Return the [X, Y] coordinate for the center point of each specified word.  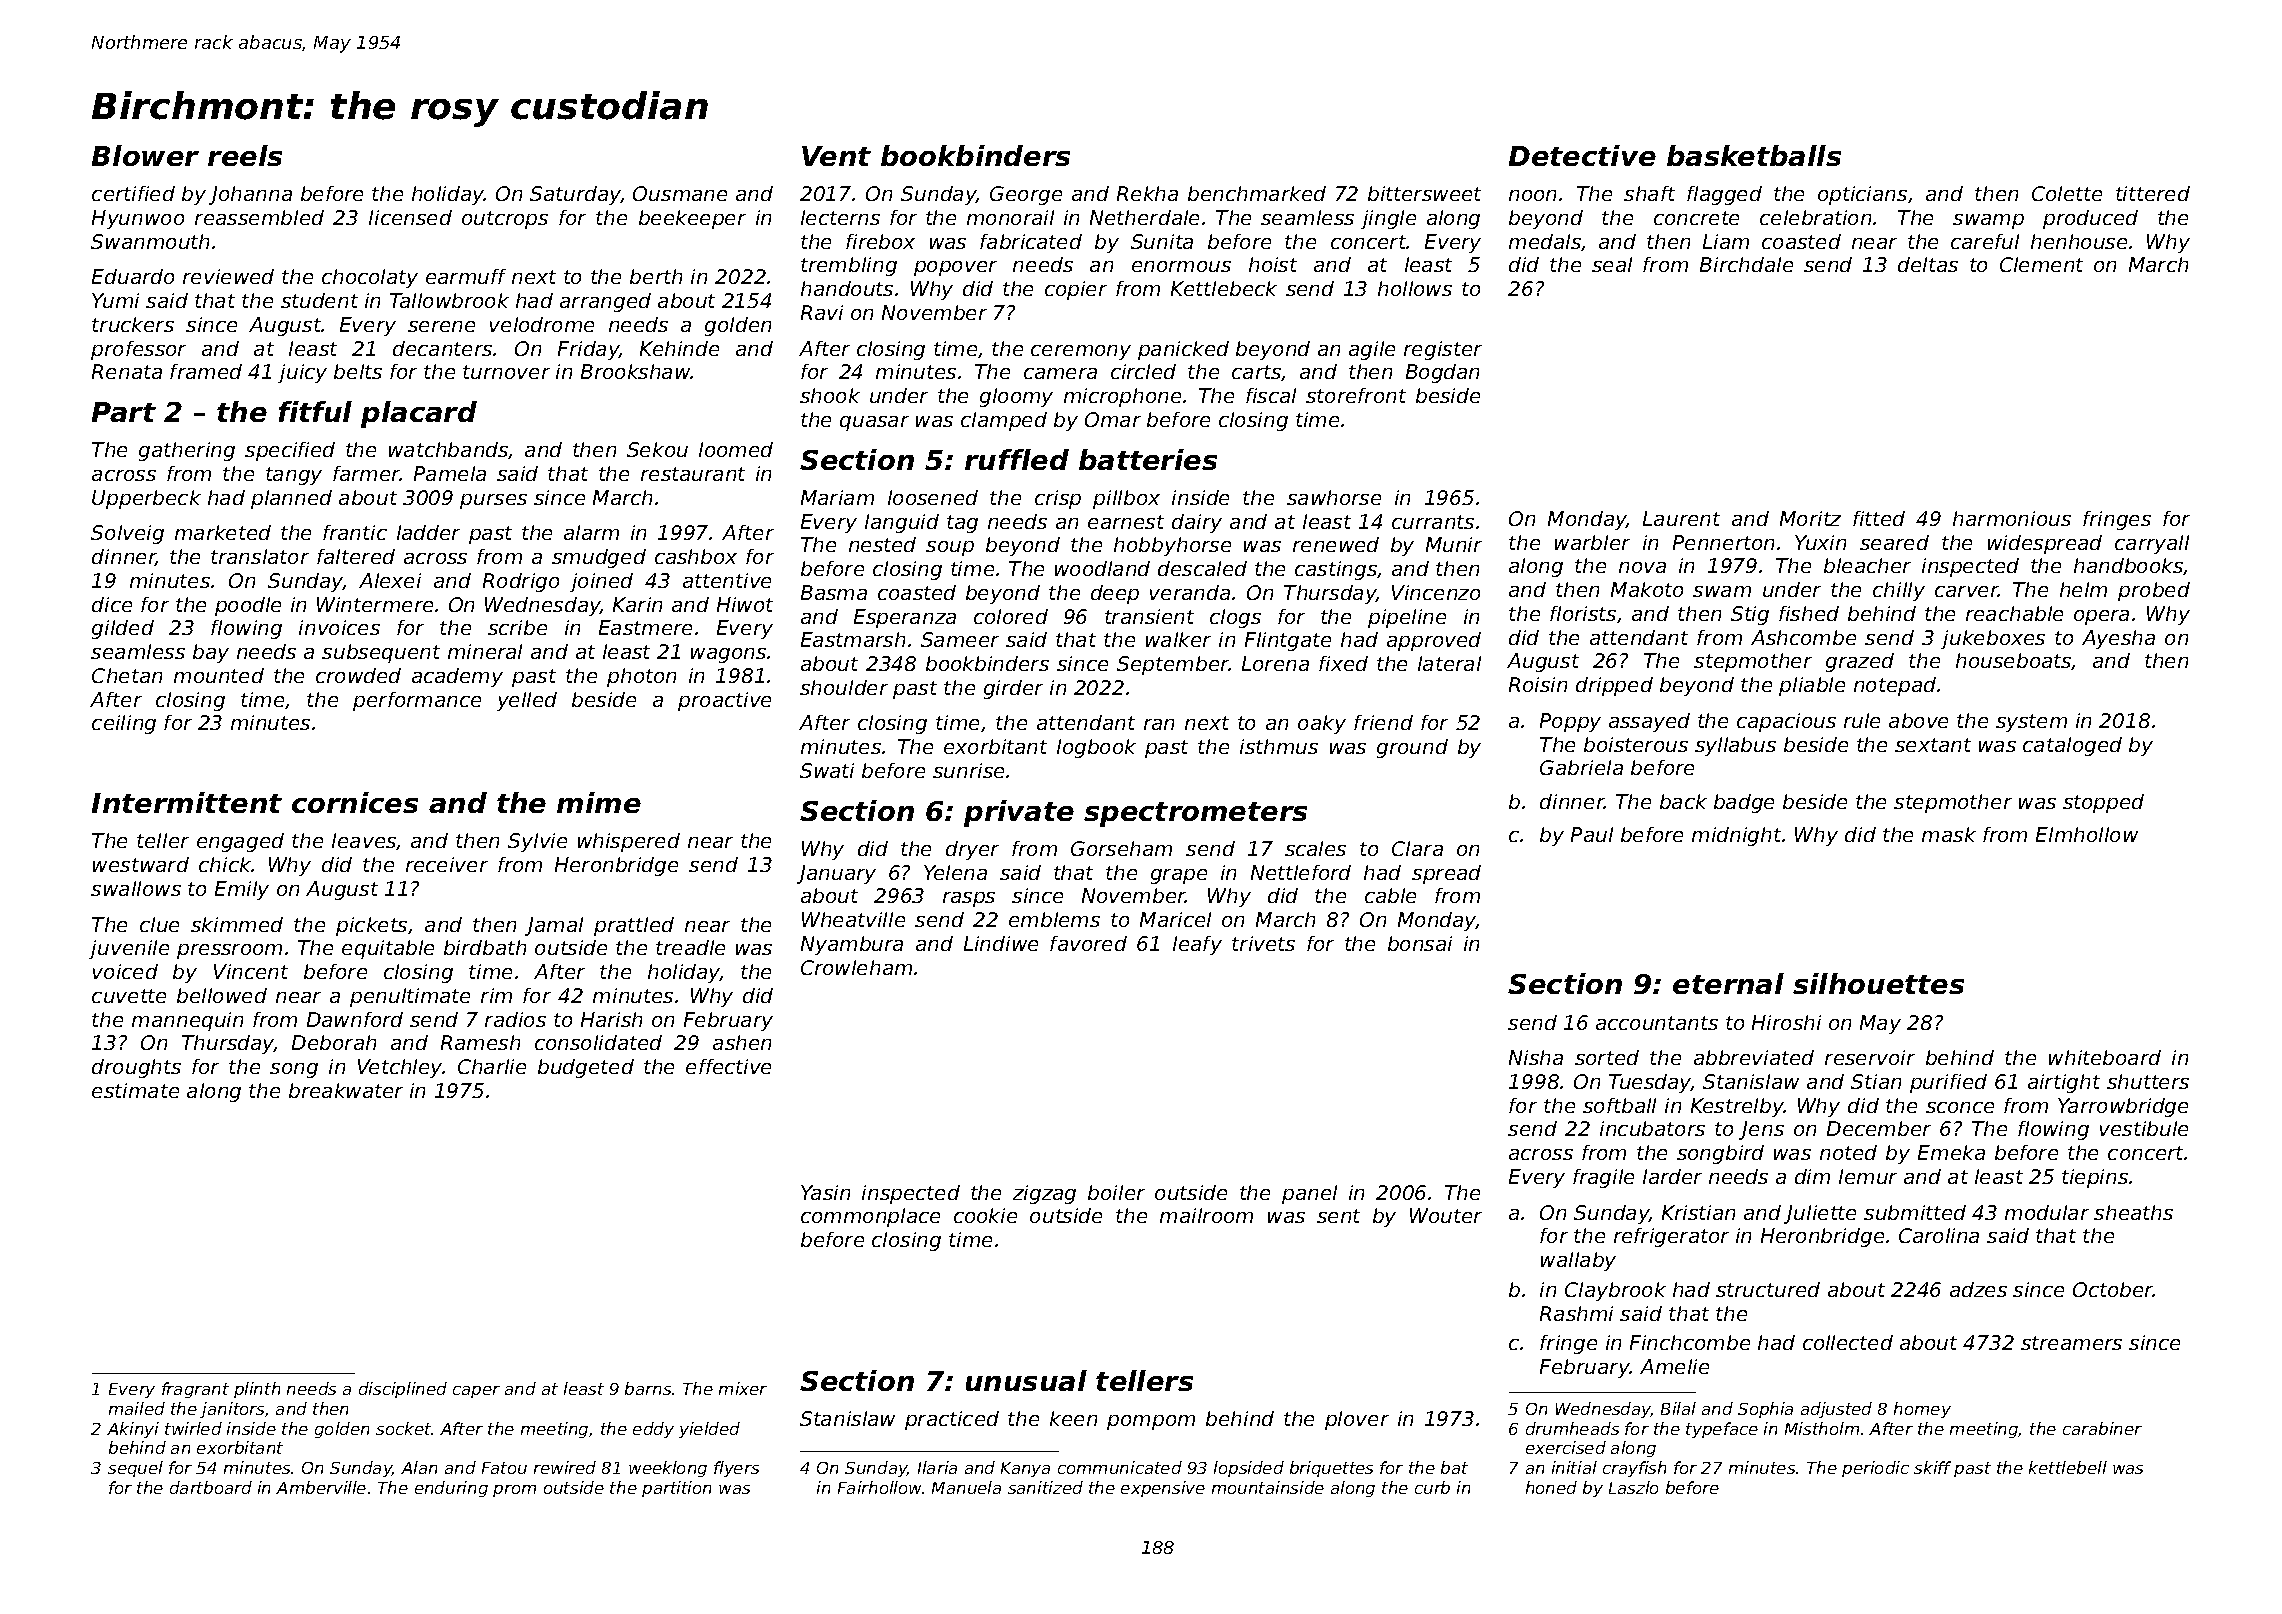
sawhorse [1334, 497]
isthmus [1279, 746]
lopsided [1249, 1469]
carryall [2152, 544]
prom [514, 1491]
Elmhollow [2087, 834]
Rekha [1147, 193]
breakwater [346, 1090]
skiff [1932, 1467]
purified [1948, 1083]
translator [260, 556]
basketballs [1754, 155]
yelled [527, 701]
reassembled [259, 217]
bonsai [1420, 943]
